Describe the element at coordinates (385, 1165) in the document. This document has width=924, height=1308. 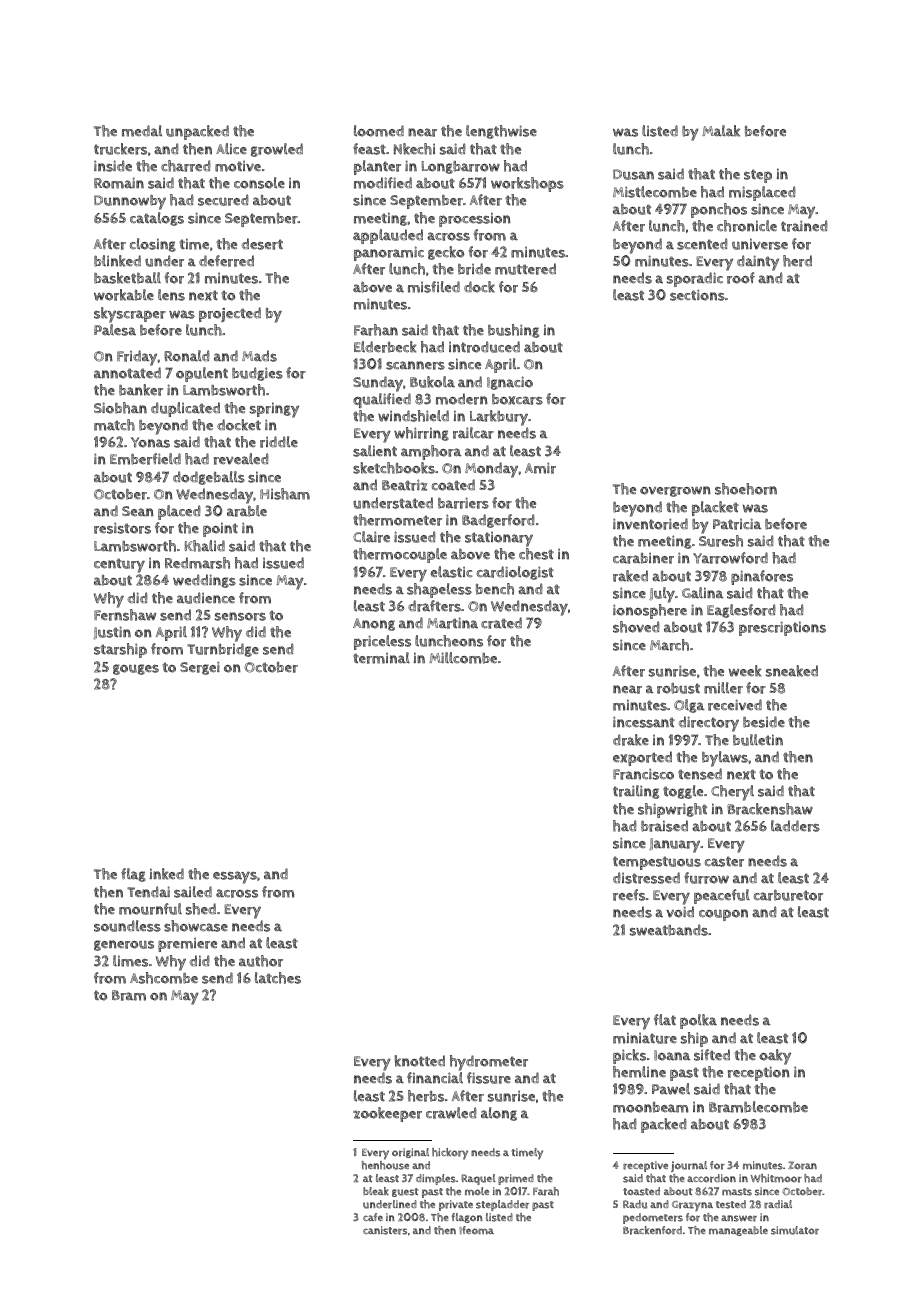
I see `henhouse` at that location.
